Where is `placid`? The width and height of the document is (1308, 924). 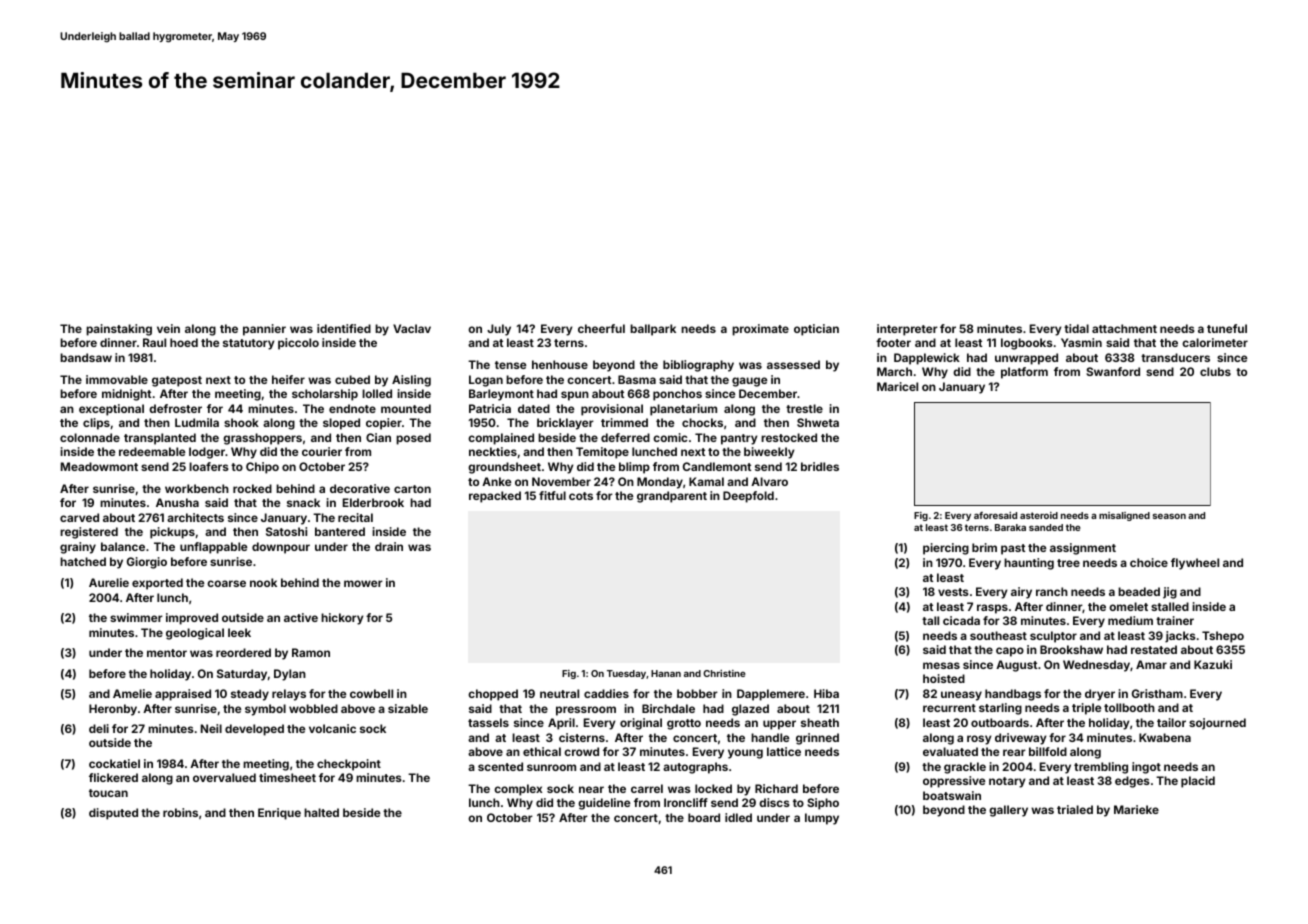 placid is located at coordinates (1198, 782).
